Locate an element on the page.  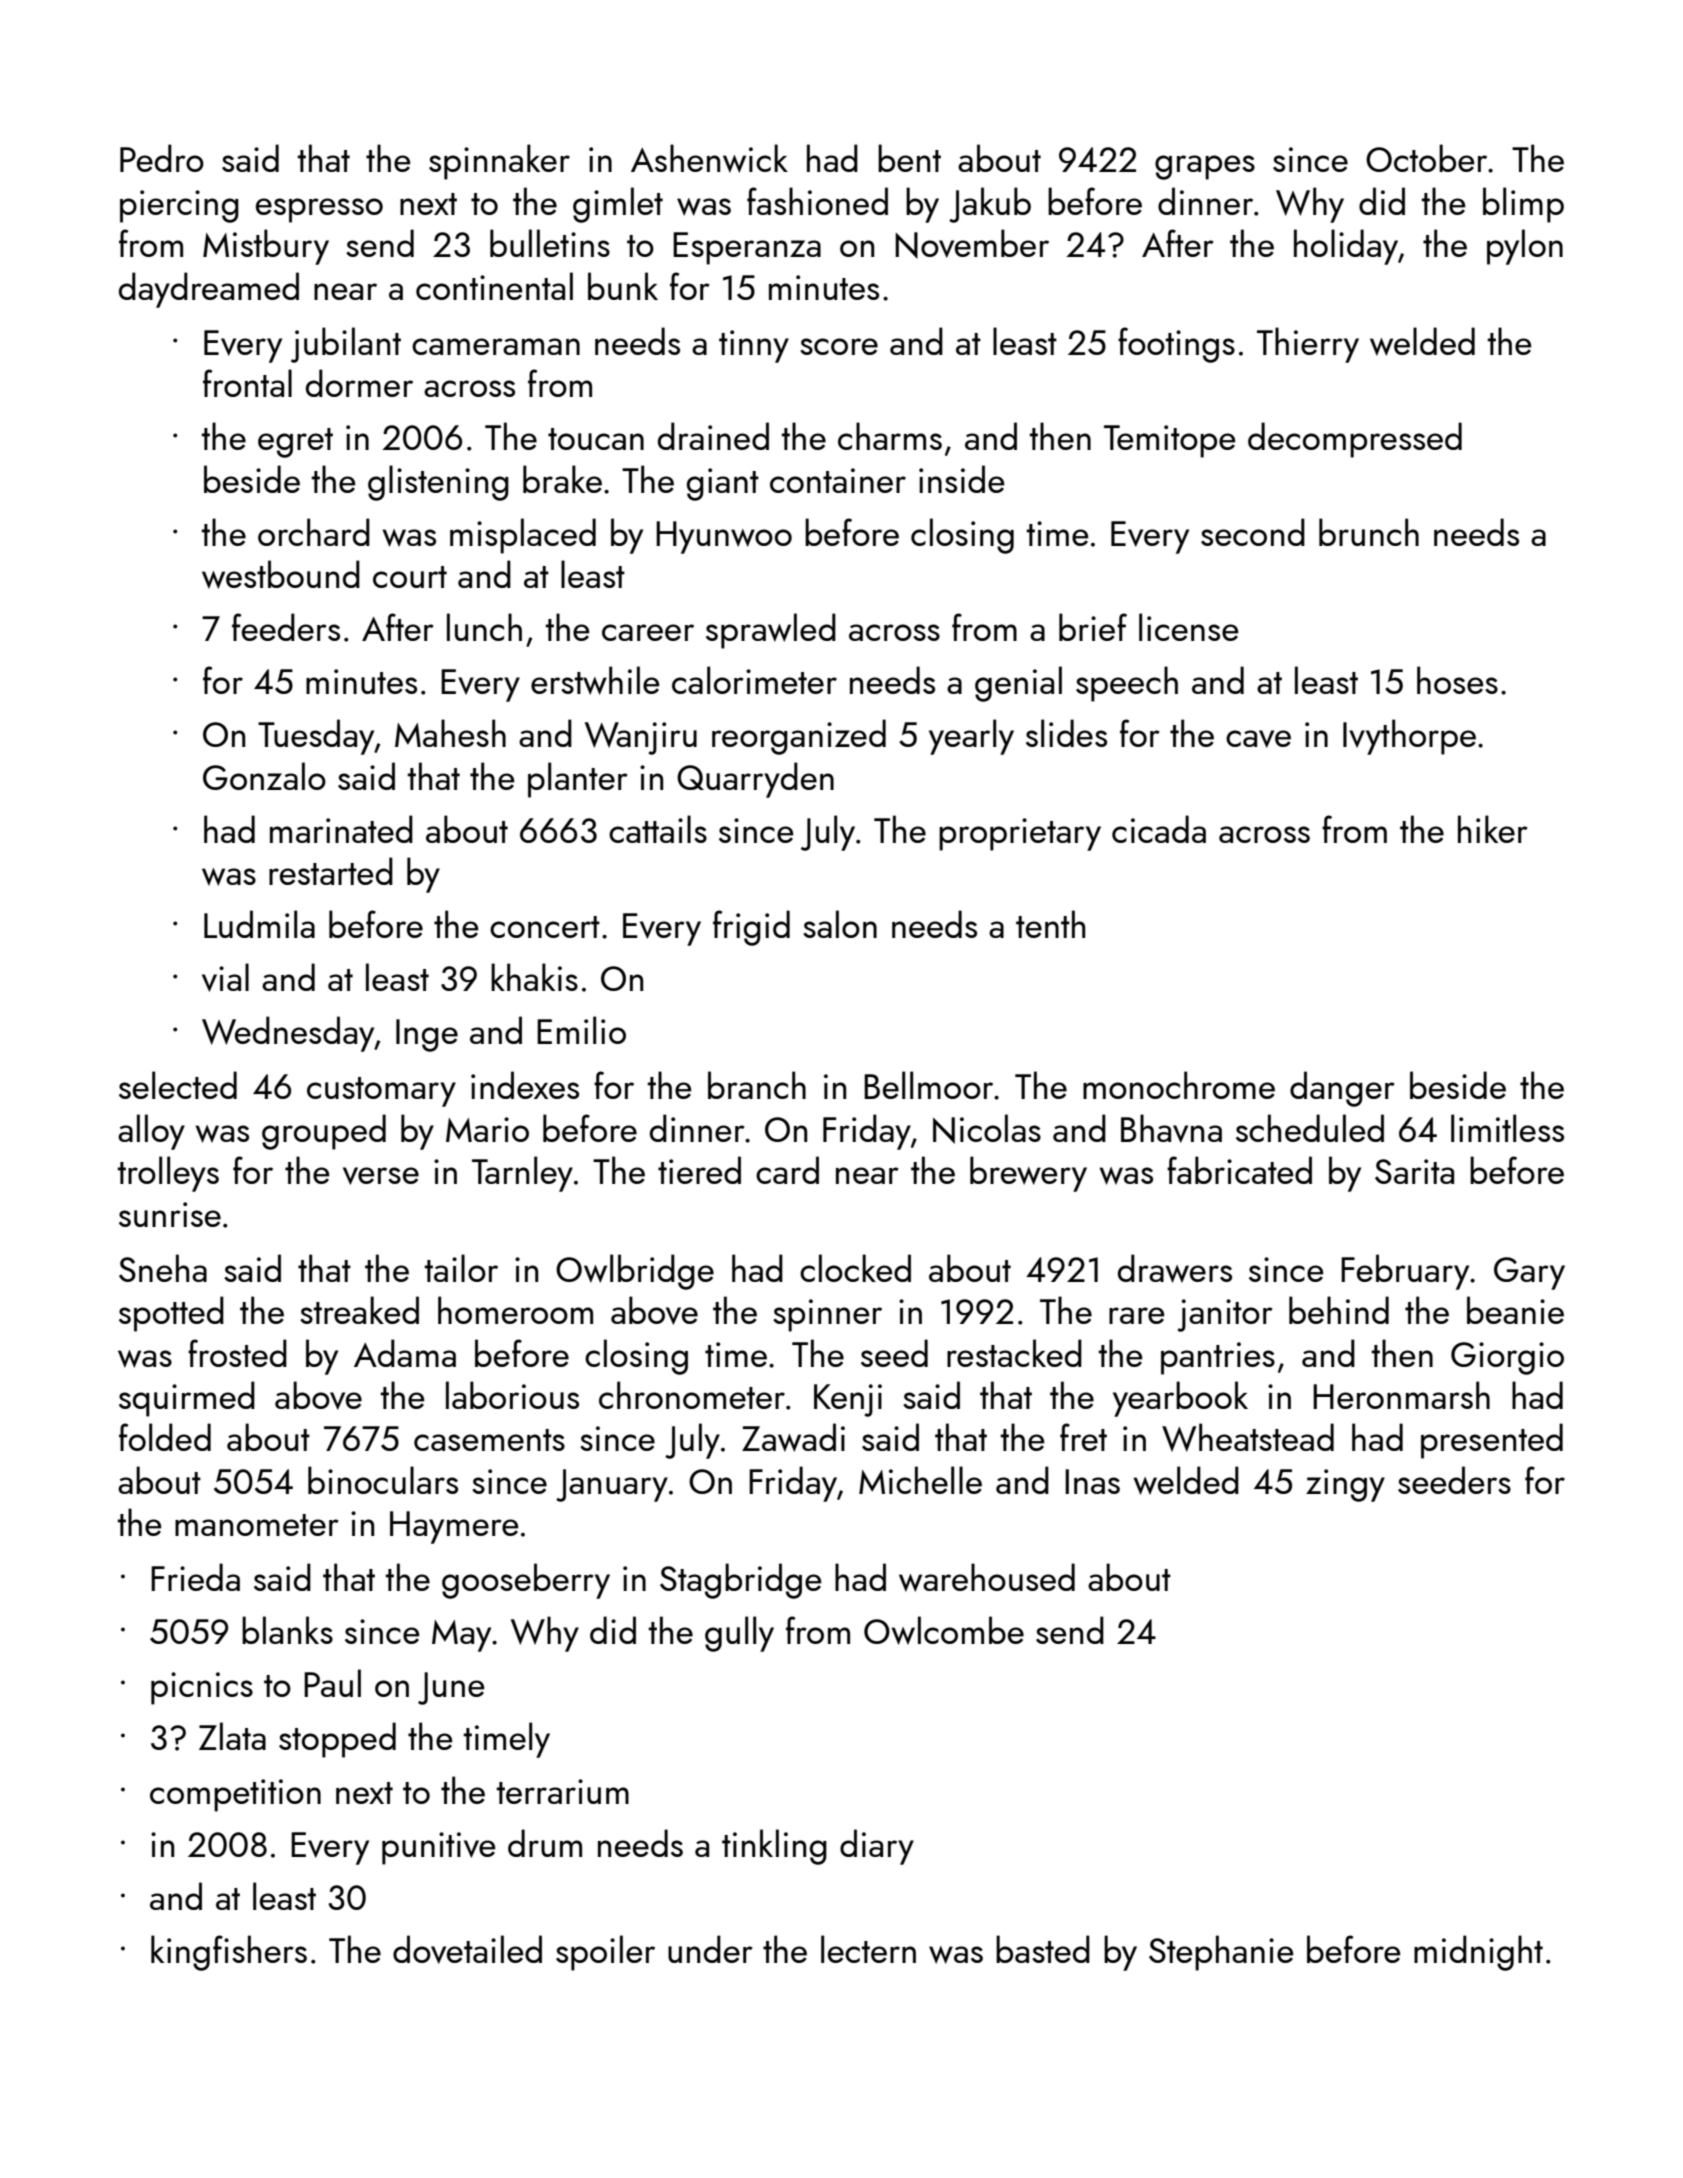
Ashenwick is located at coordinates (709, 158).
